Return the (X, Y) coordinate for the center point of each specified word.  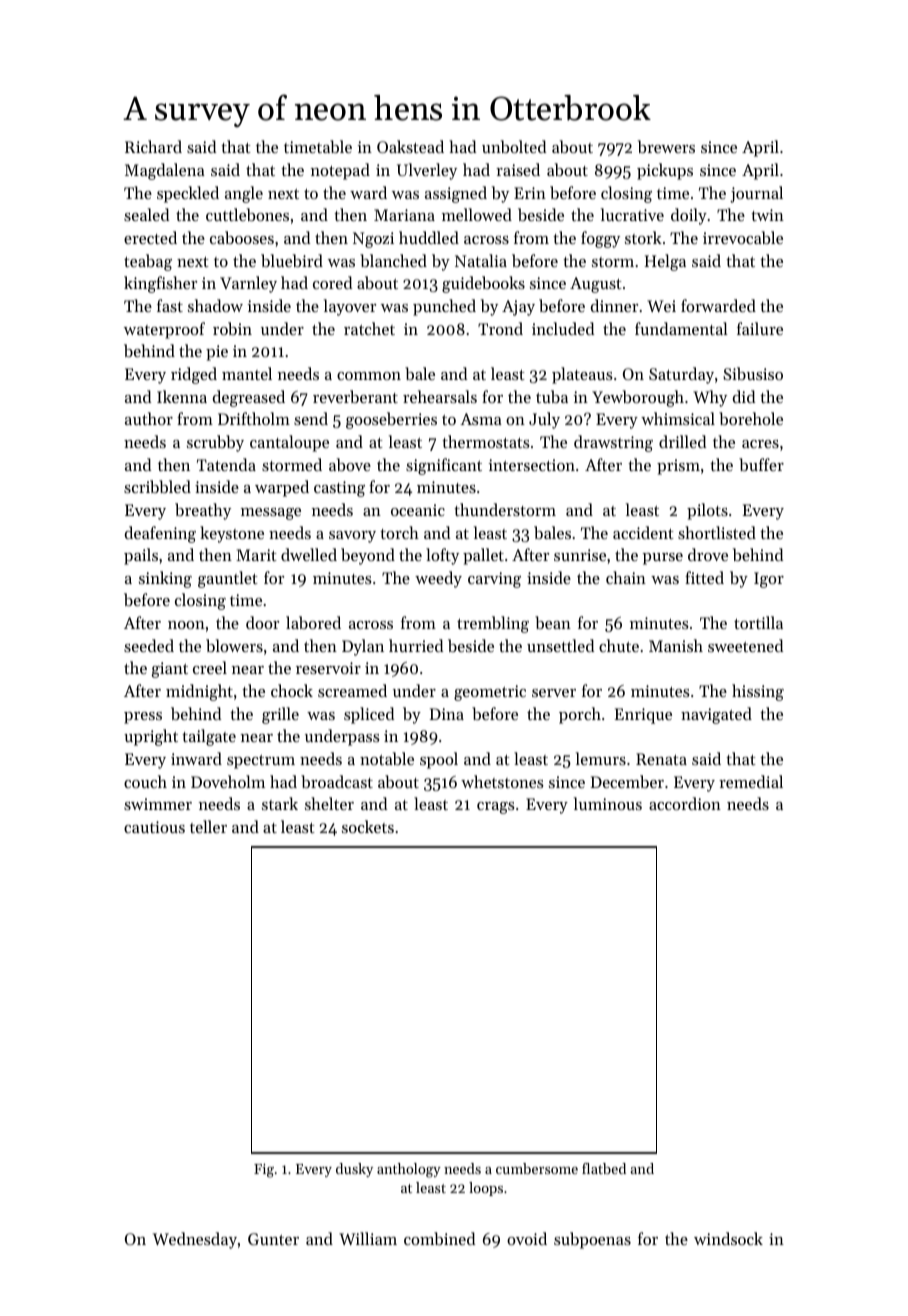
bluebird (292, 260)
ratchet (369, 328)
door (262, 622)
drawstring (613, 443)
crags (496, 808)
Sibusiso (753, 373)
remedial (751, 781)
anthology (409, 1170)
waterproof (164, 330)
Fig (264, 1171)
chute (619, 645)
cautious (154, 827)
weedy (438, 579)
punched (444, 307)
